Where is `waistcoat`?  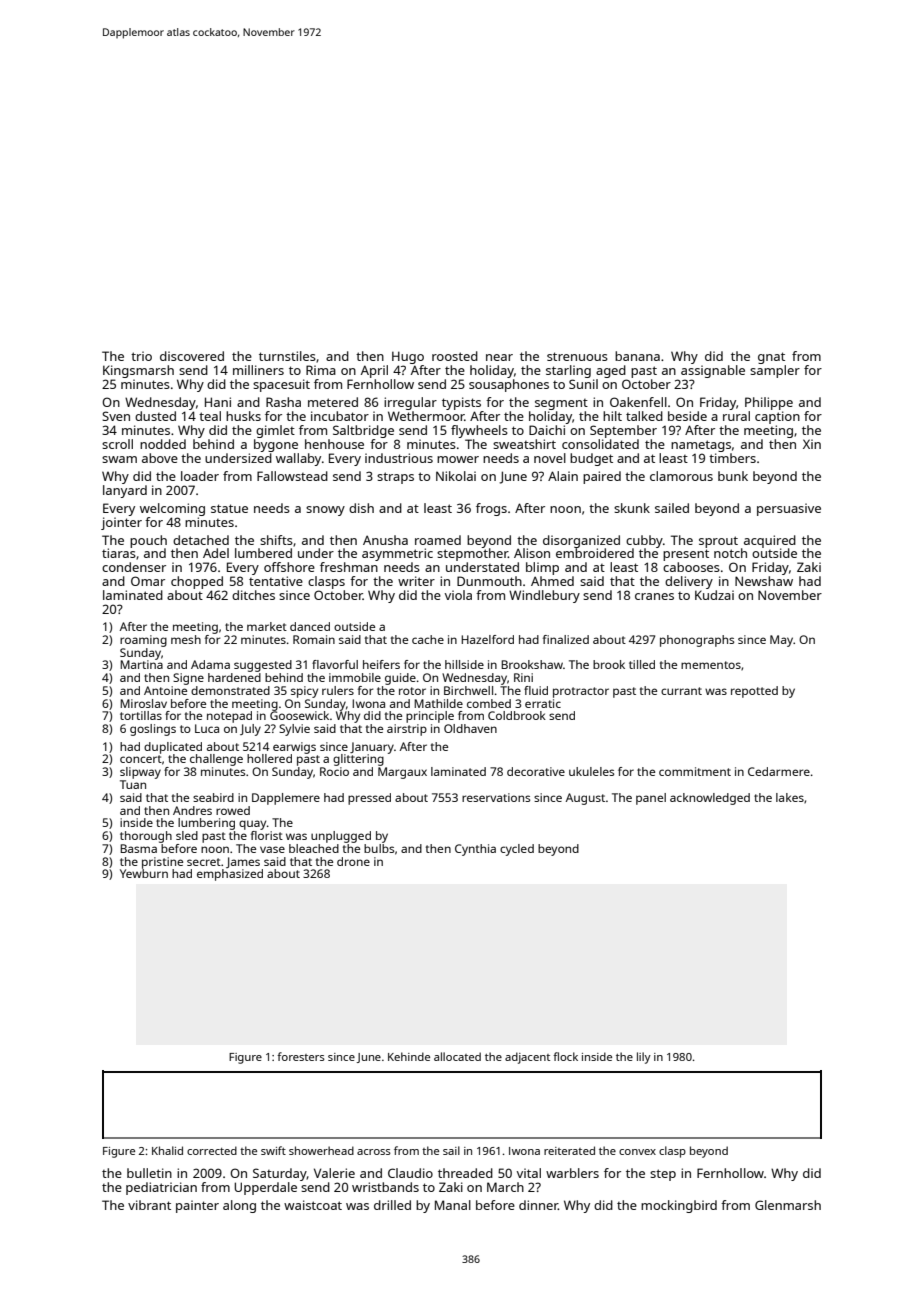
waistcoat is located at coordinates (313, 1205).
